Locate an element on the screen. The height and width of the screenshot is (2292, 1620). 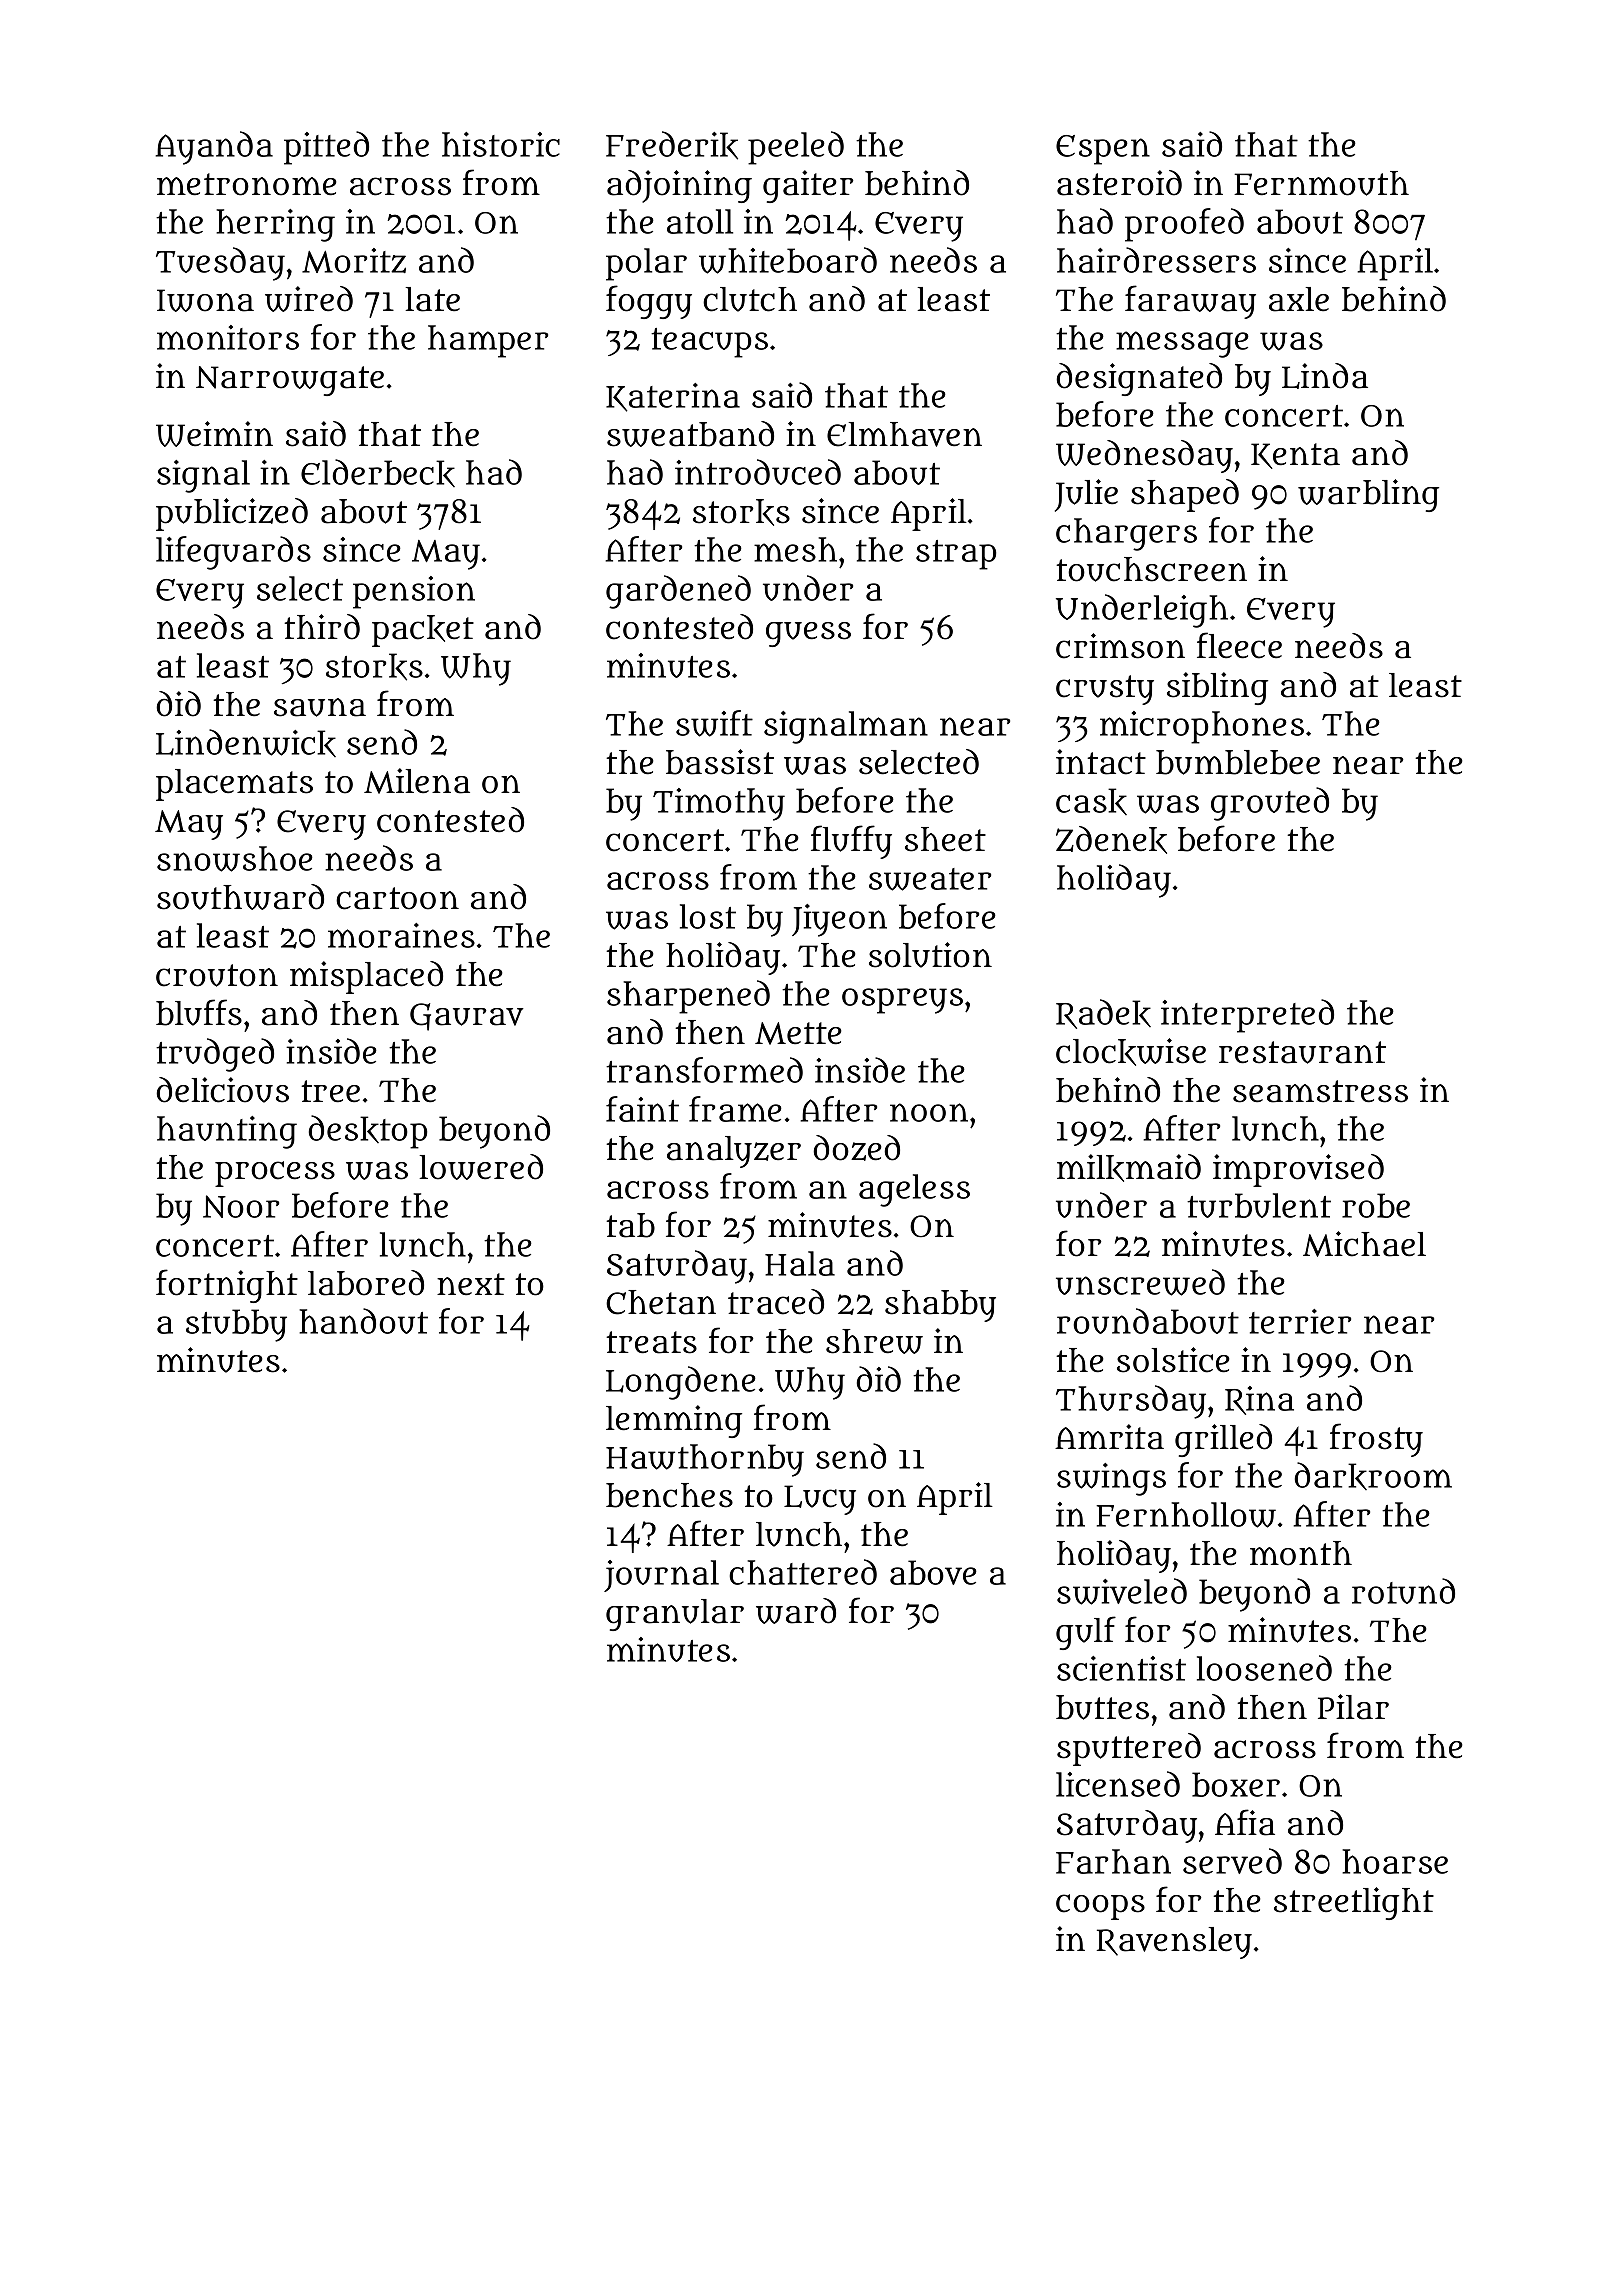
robe is located at coordinates (1376, 1205).
